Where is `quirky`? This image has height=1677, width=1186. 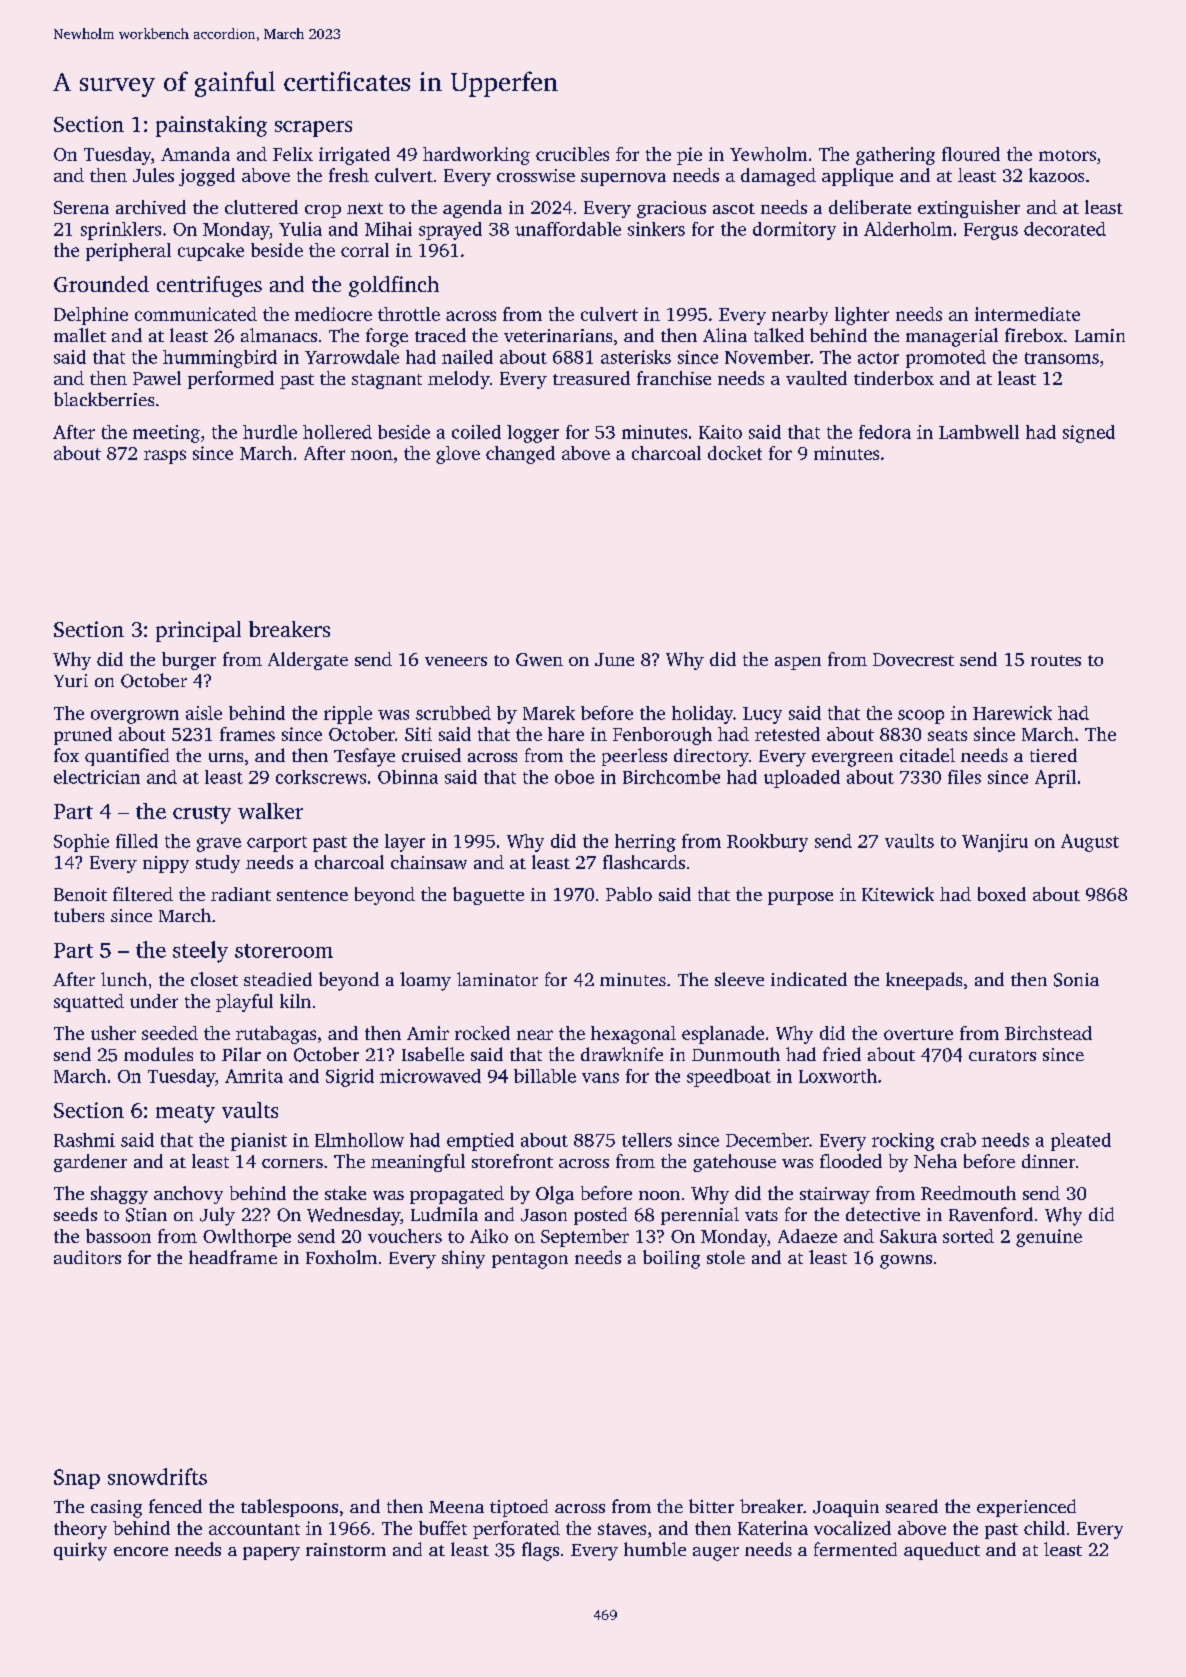
quirky is located at coordinates (80, 1551).
